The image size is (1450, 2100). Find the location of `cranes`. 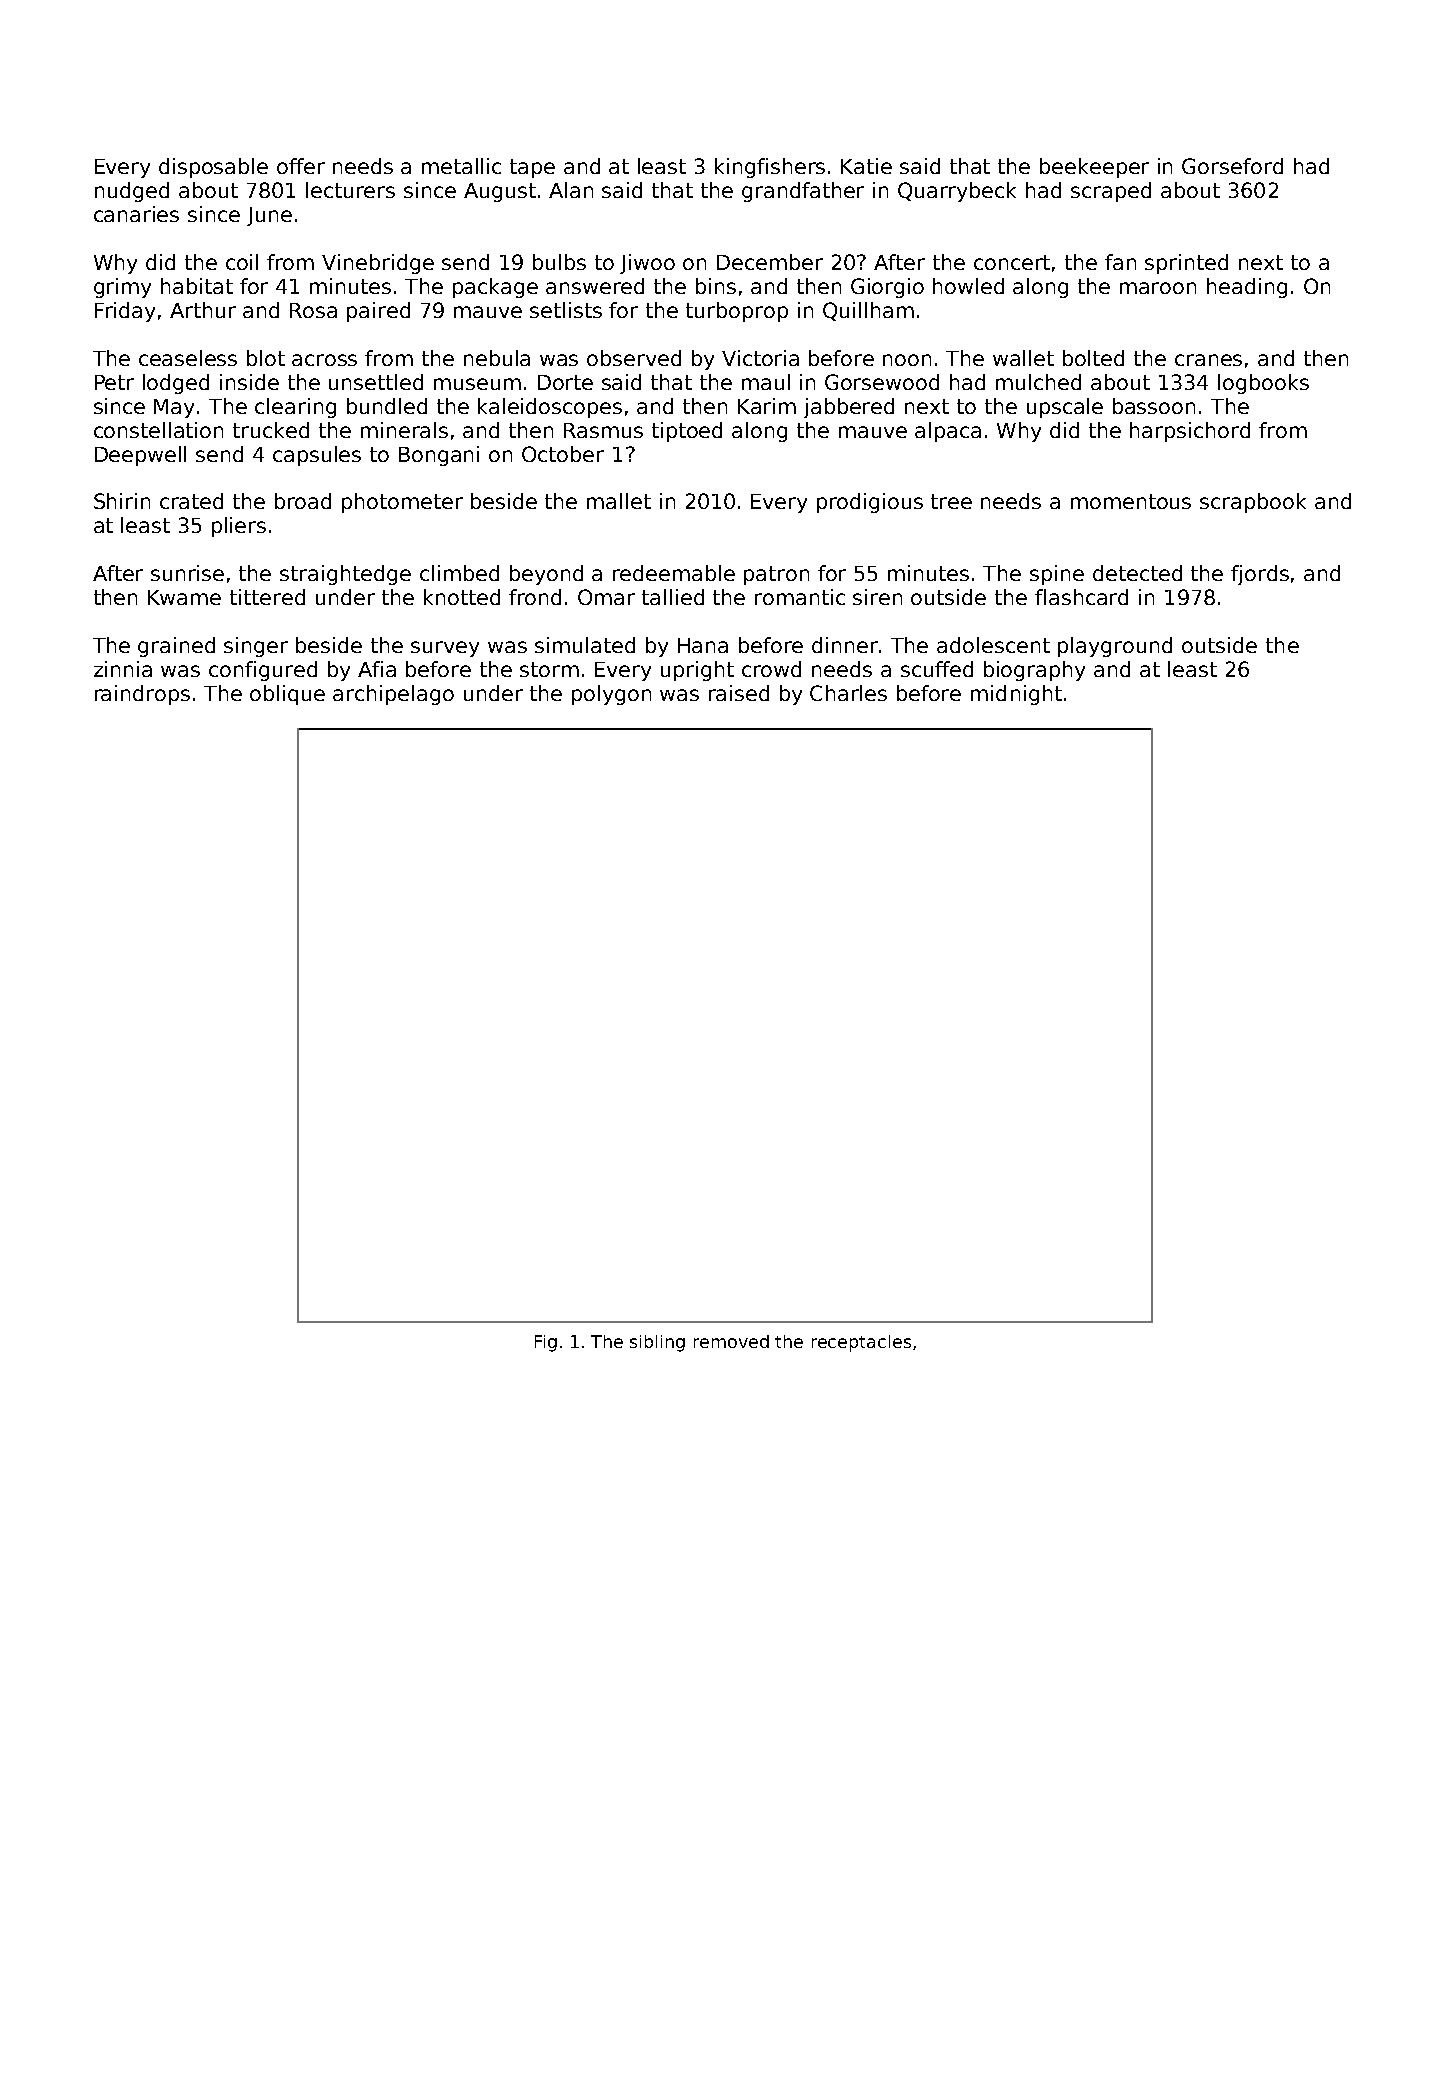

cranes is located at coordinates (1208, 360).
